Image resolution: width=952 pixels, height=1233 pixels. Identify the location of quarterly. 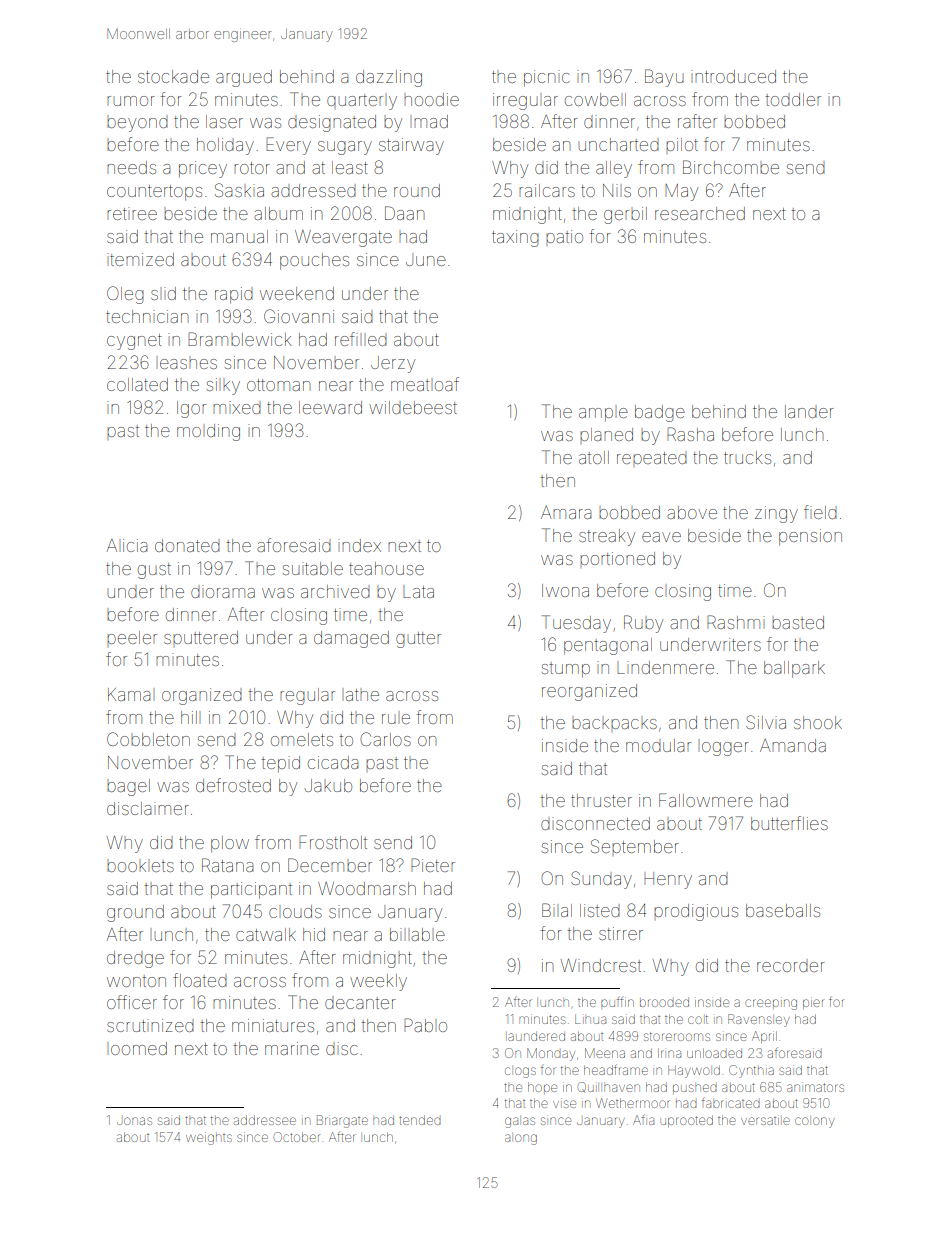
(362, 102).
